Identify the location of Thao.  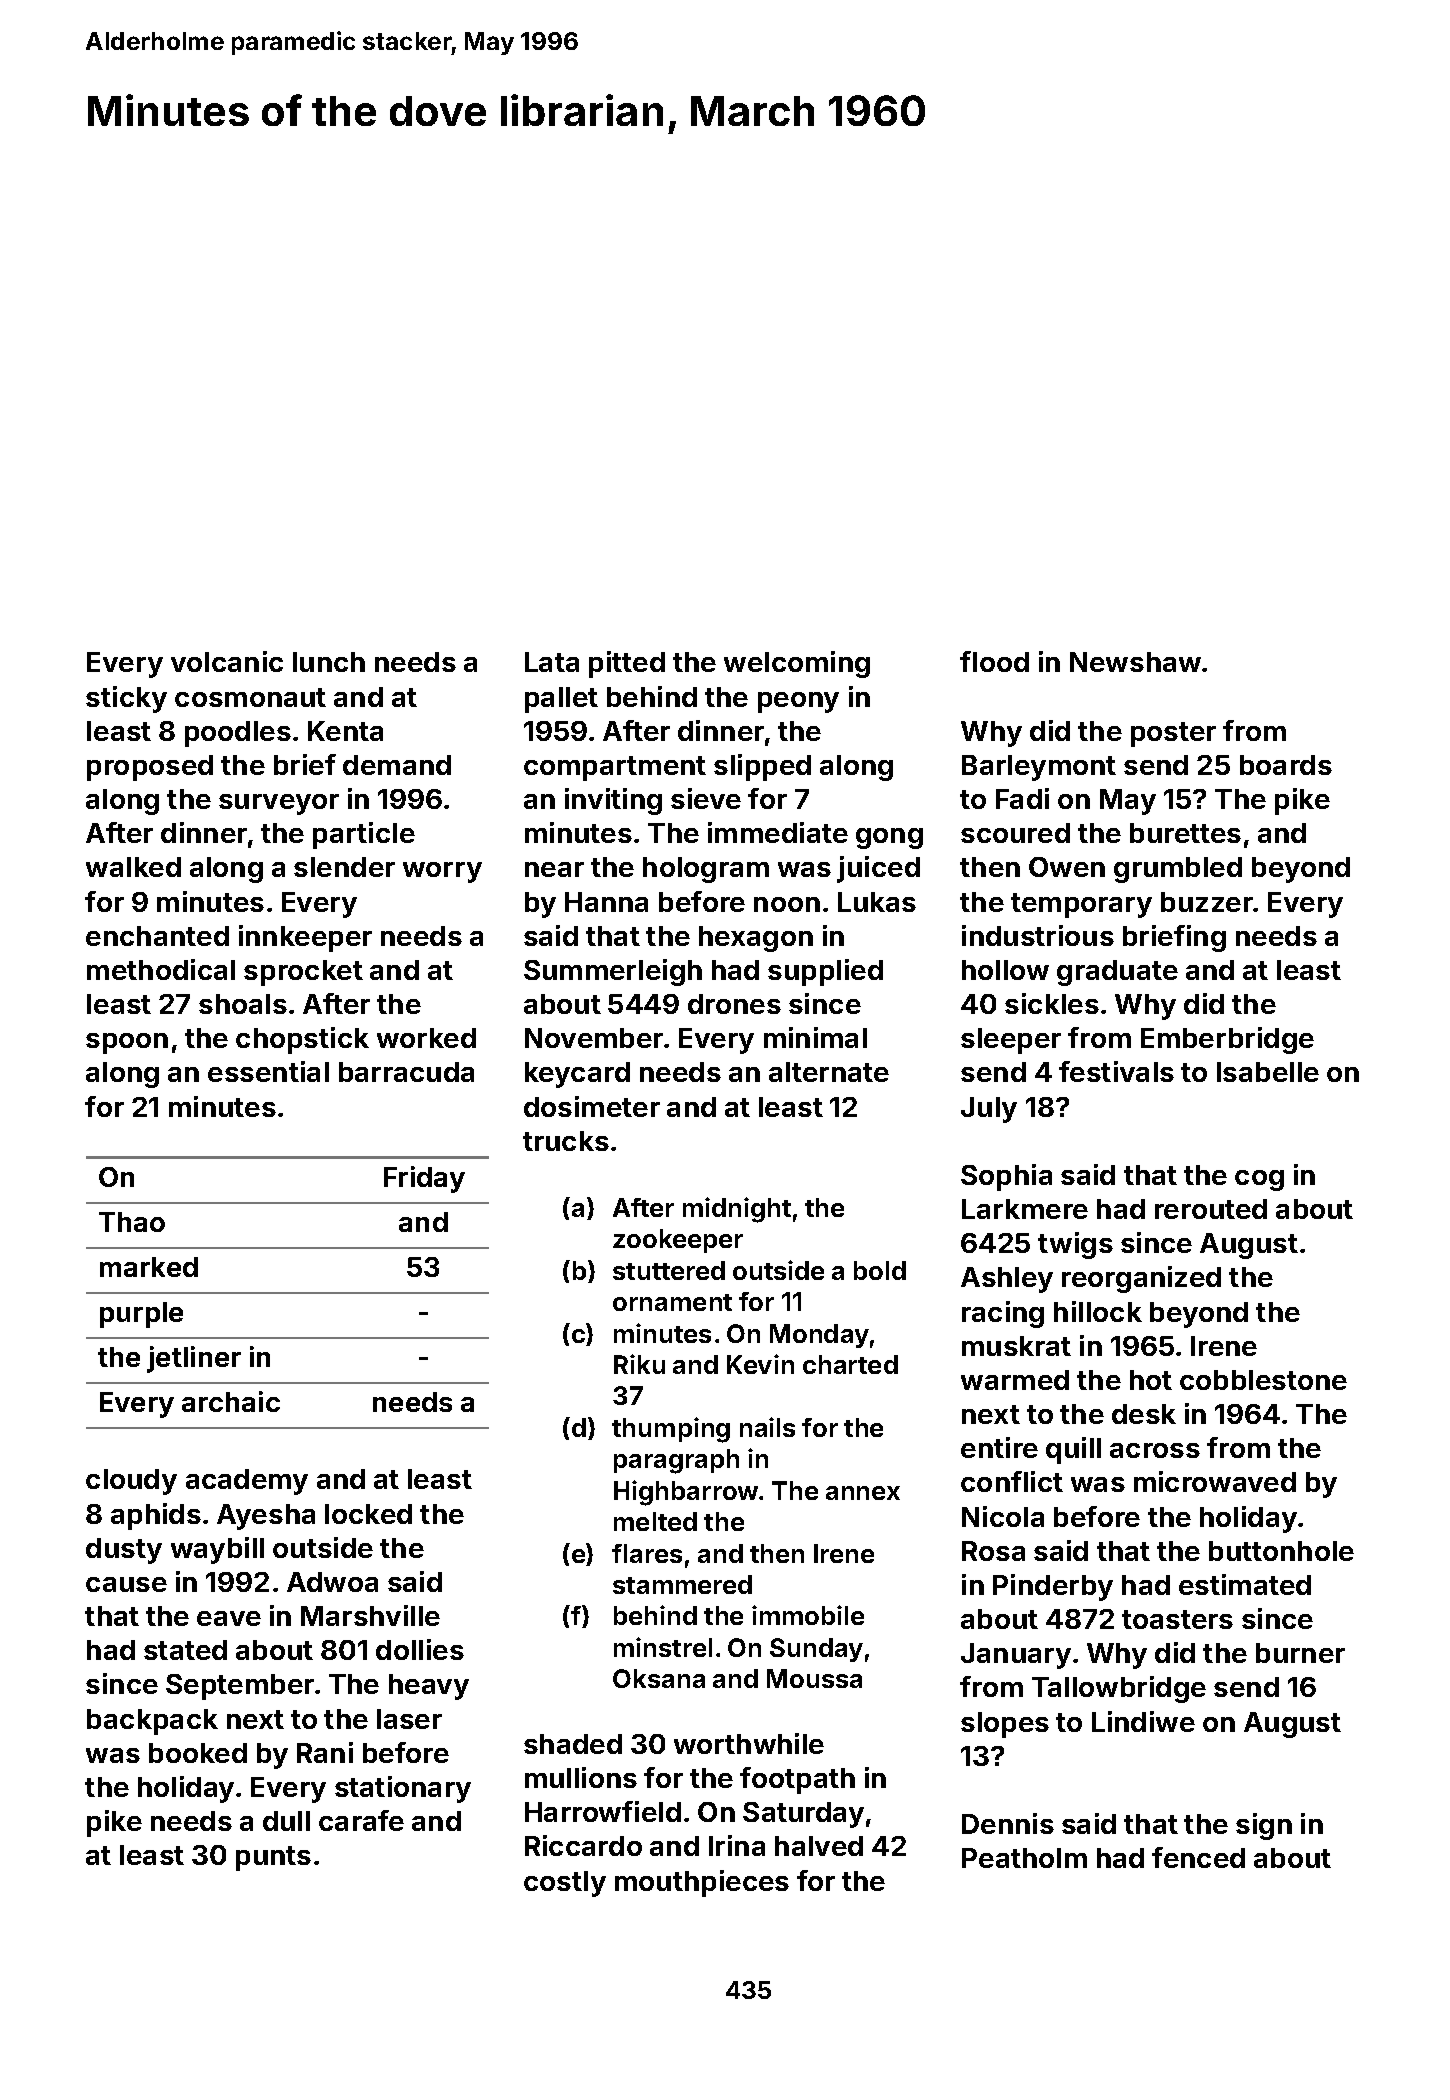
(132, 1222).
